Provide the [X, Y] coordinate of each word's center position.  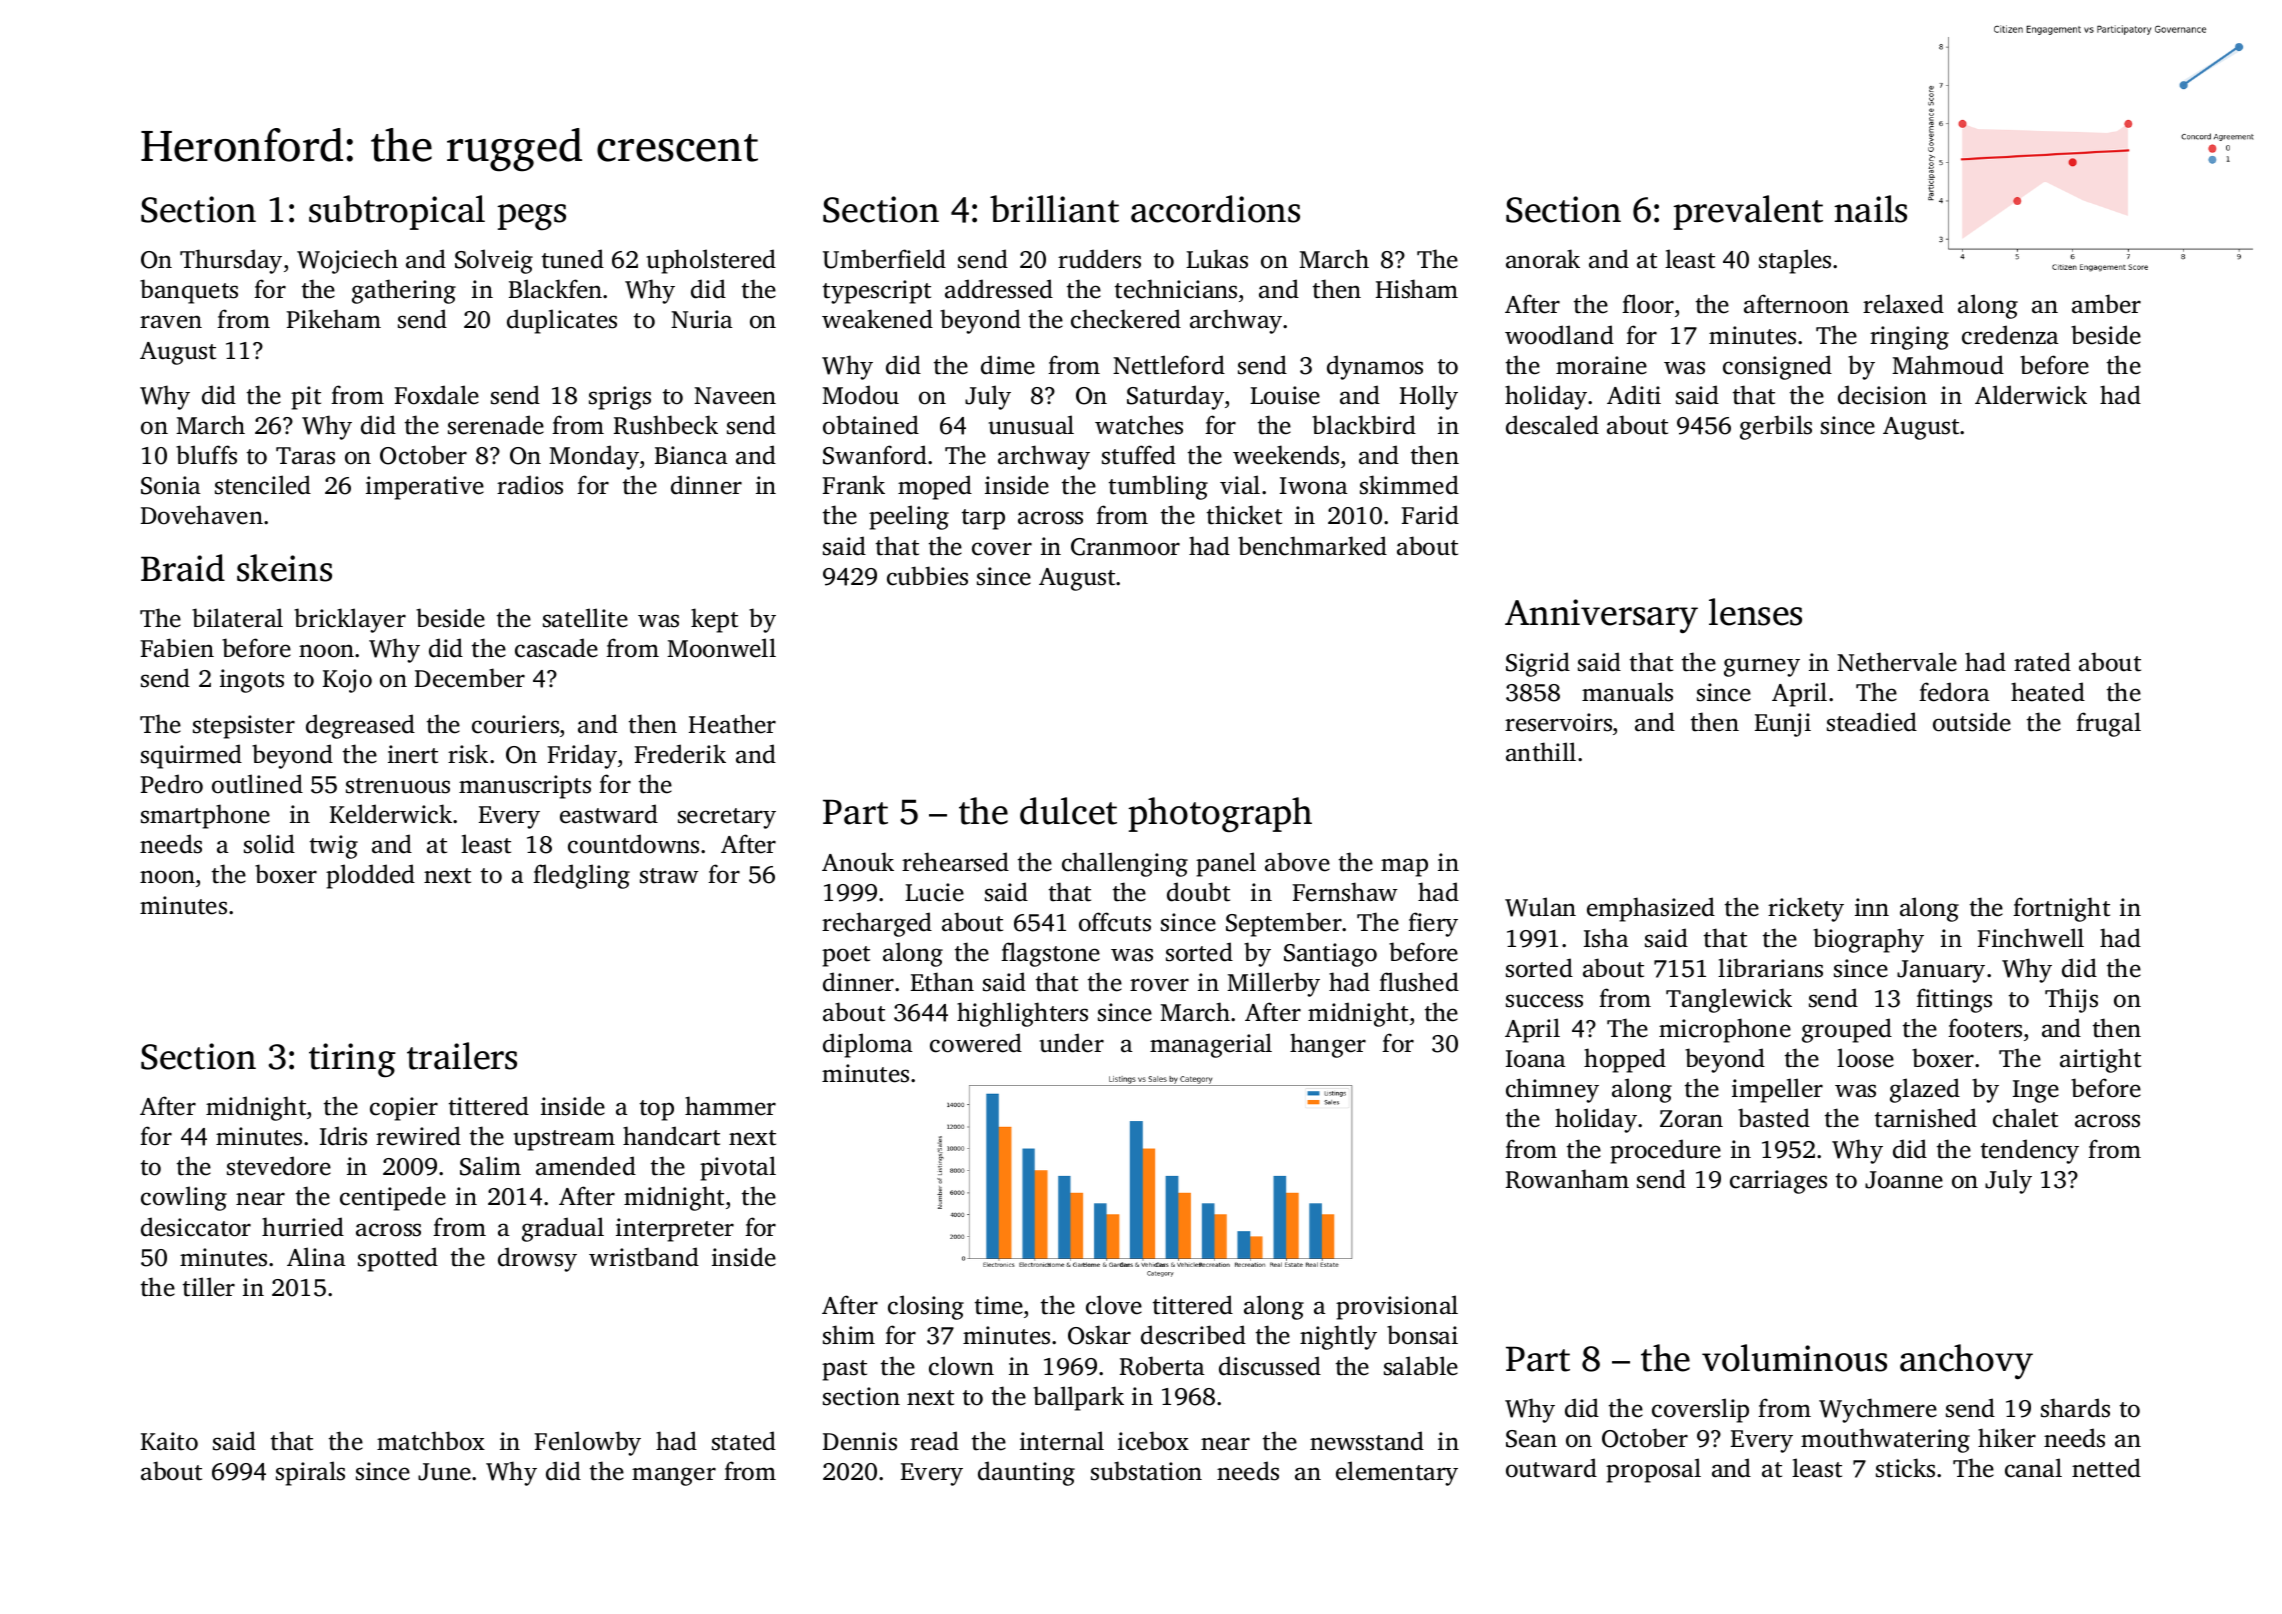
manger [674, 1476]
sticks [1905, 1468]
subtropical [397, 212]
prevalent [1748, 212]
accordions [1215, 209]
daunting [1026, 1473]
